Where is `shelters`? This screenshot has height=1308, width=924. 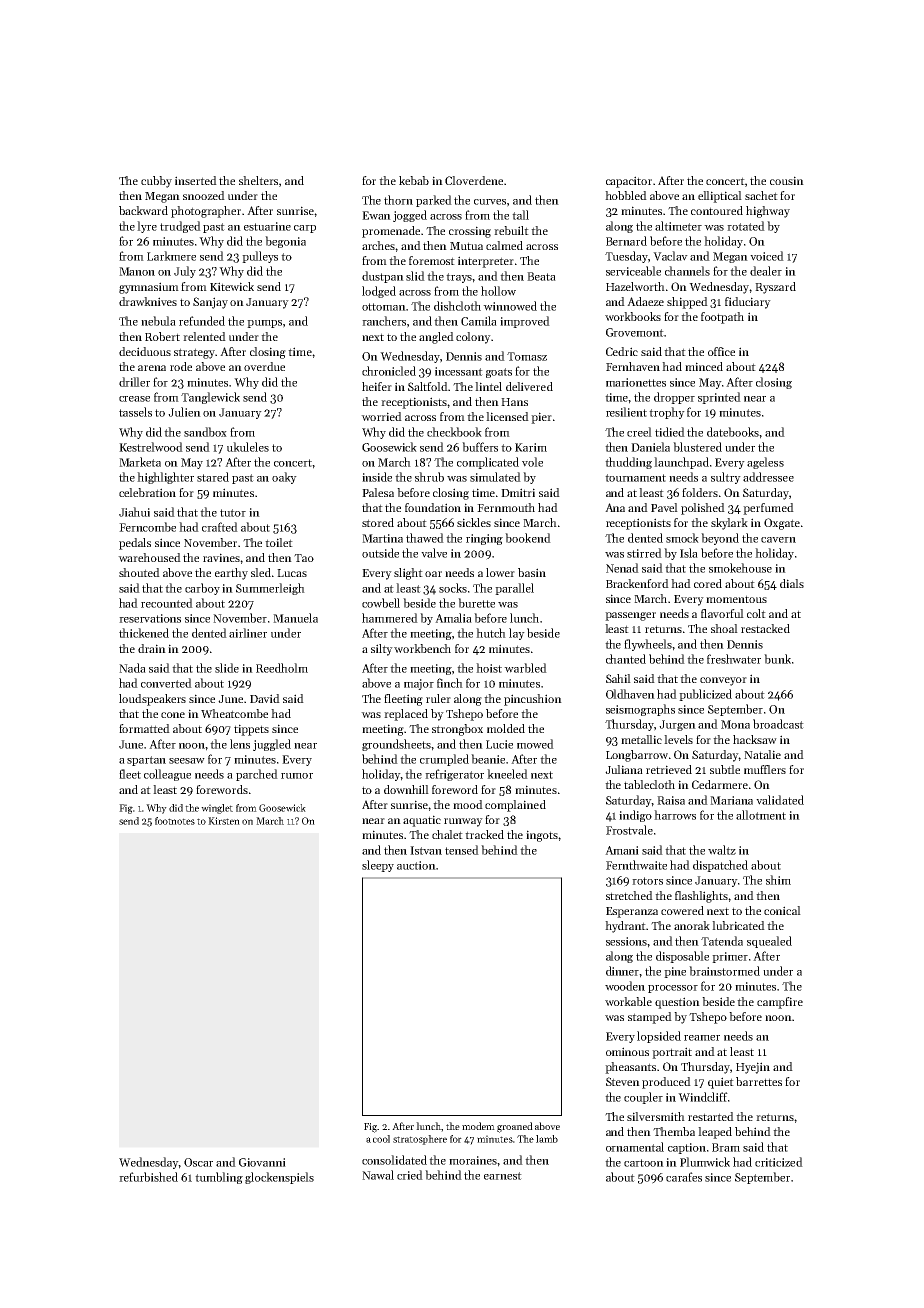 shelters is located at coordinates (258, 180).
